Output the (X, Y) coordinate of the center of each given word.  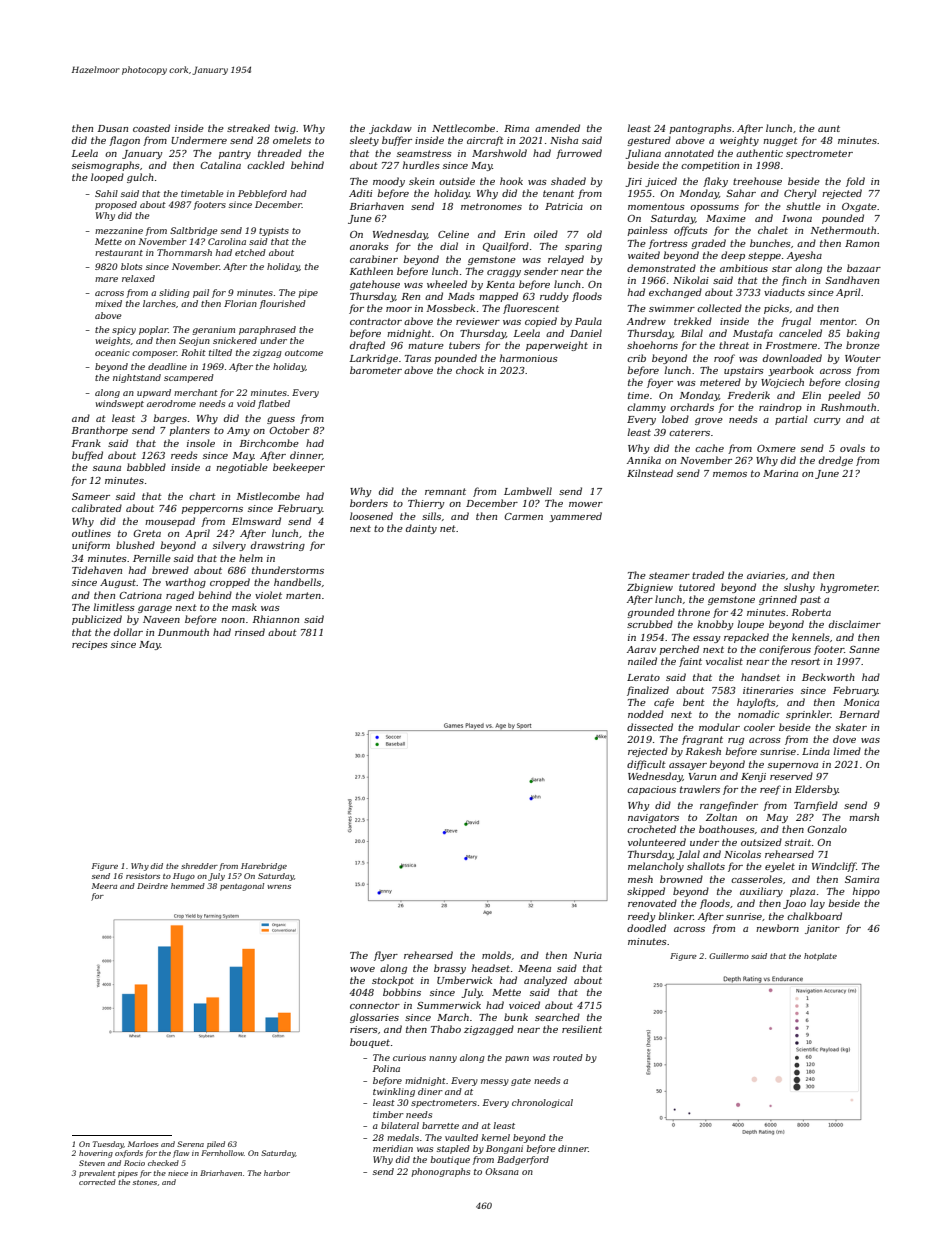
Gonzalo (827, 829)
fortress (668, 244)
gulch (140, 178)
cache (709, 448)
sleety (364, 141)
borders (369, 503)
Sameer (91, 496)
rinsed (250, 632)
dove (844, 739)
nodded (646, 714)
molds (496, 955)
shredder (199, 866)
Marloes (143, 1144)
